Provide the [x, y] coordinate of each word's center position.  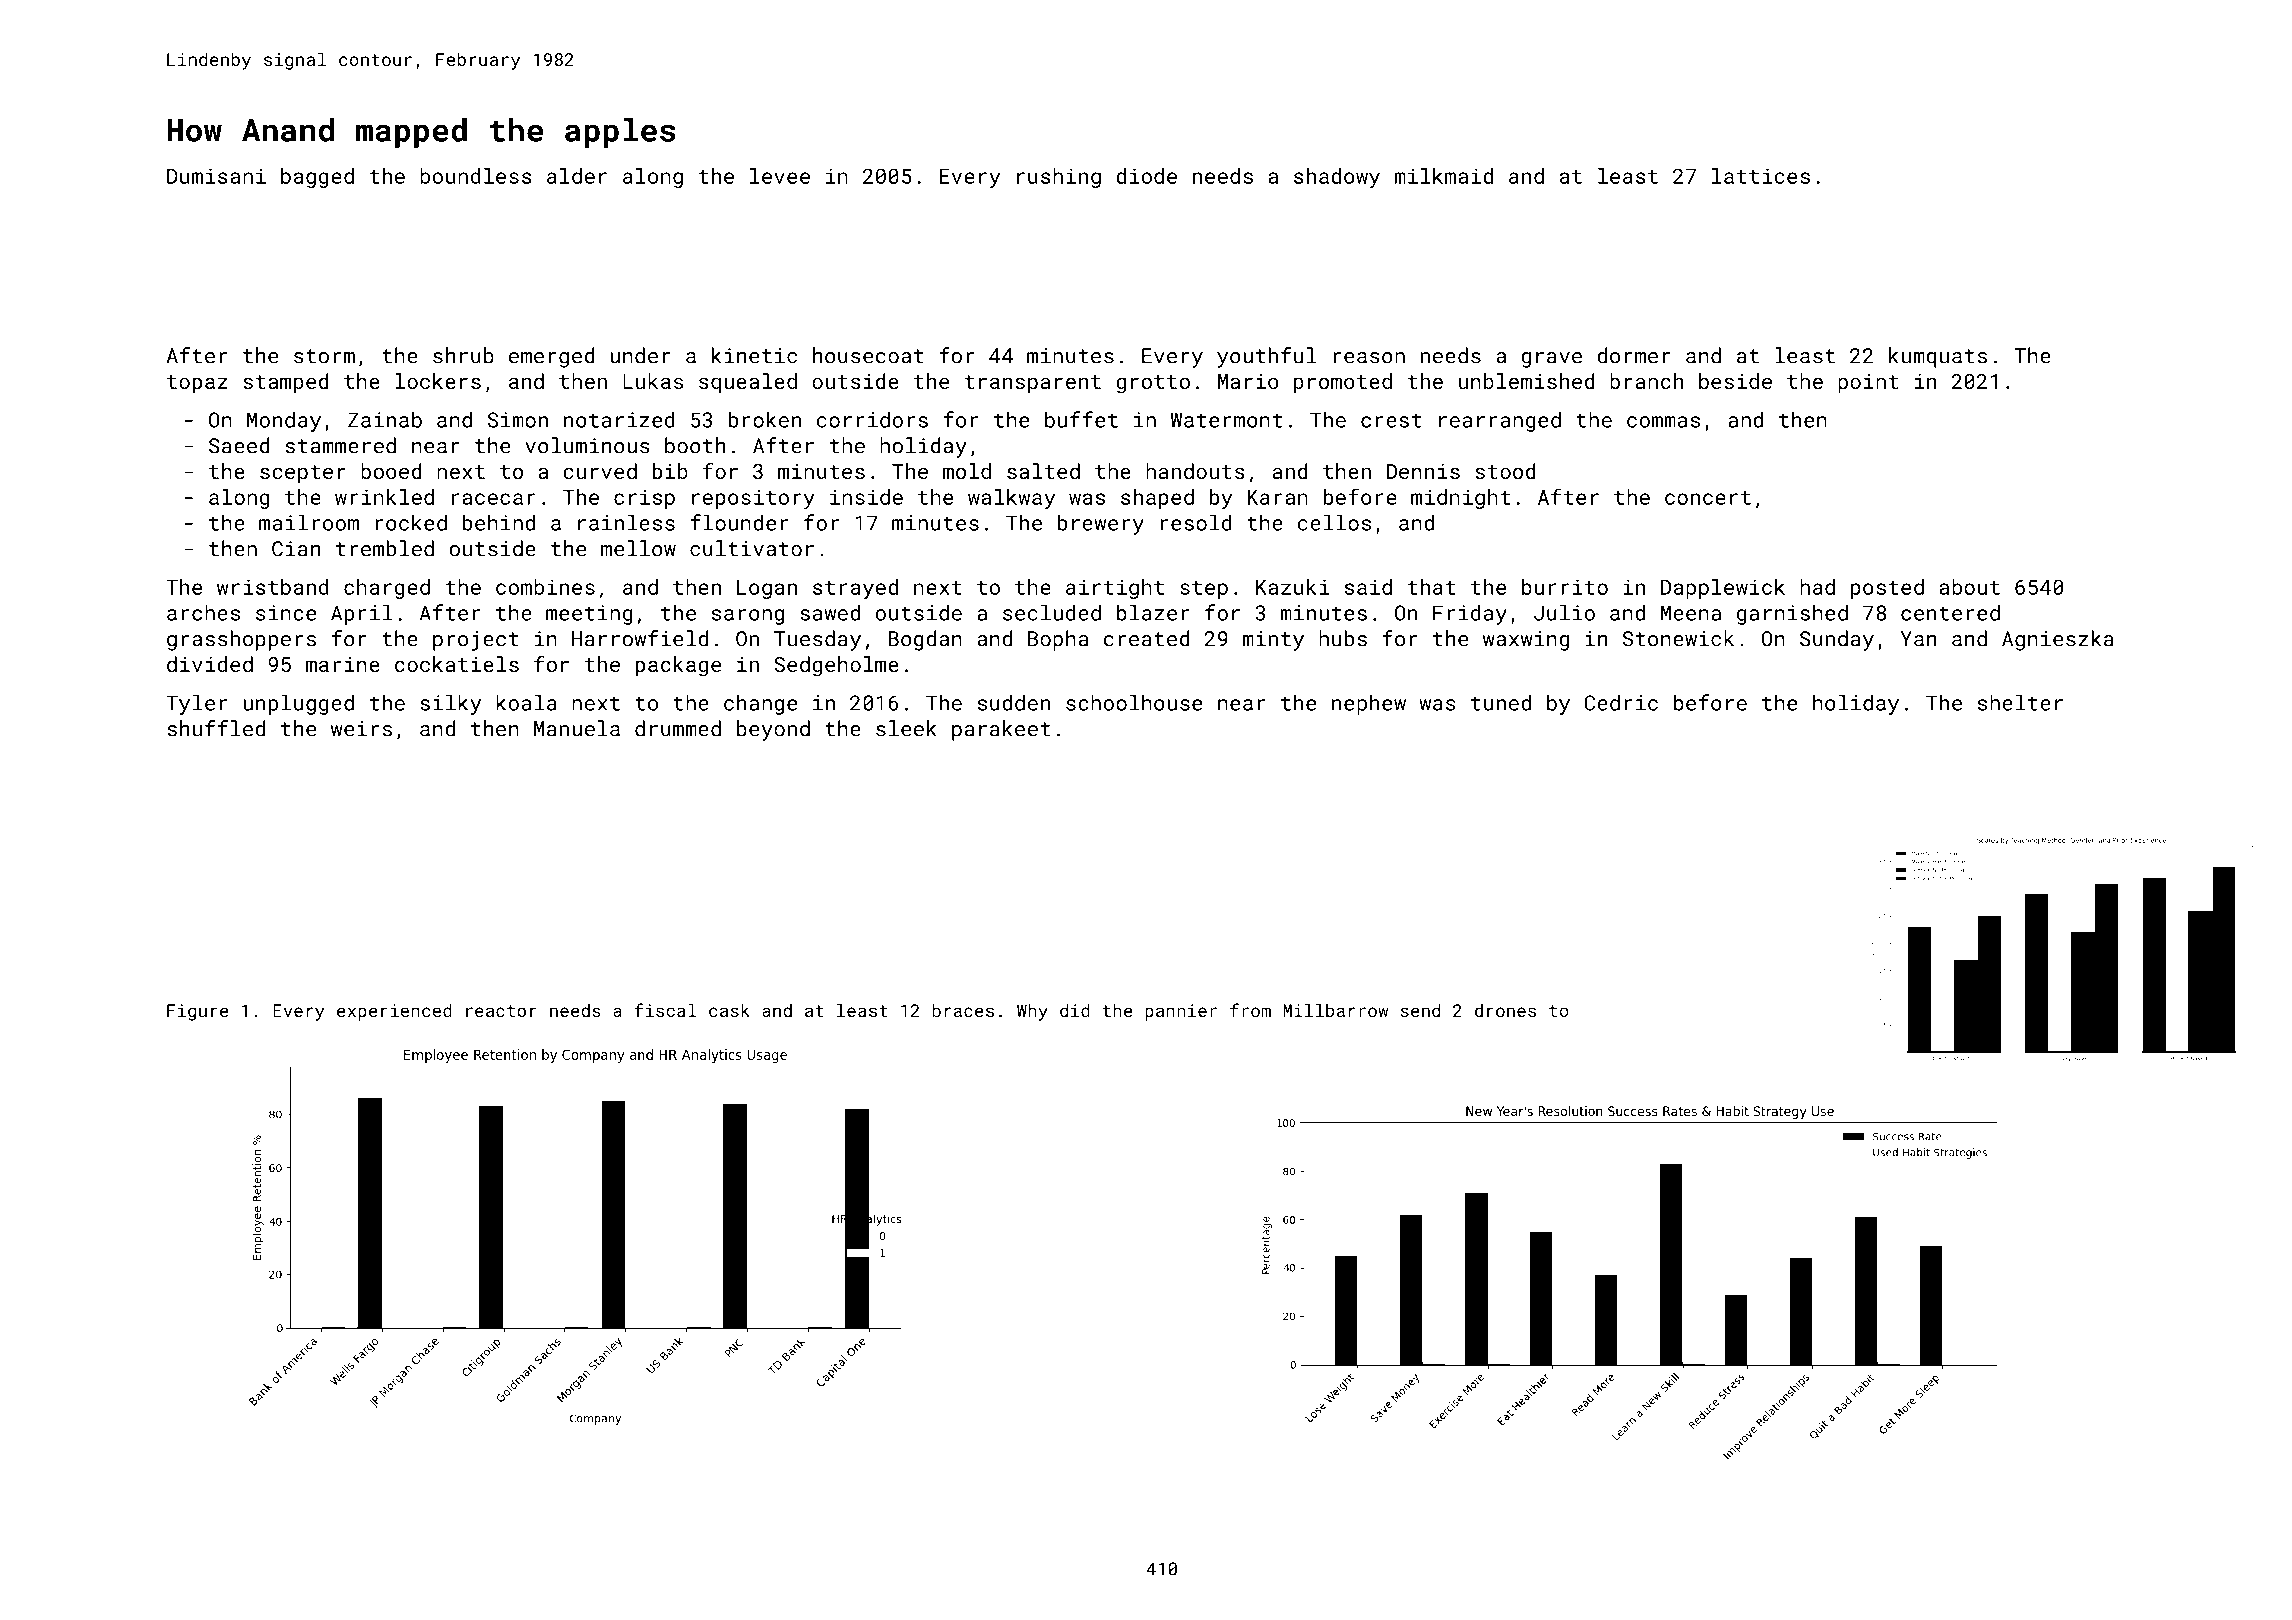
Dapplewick [1723, 589]
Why [1032, 1012]
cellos [1334, 522]
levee [780, 176]
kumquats [1938, 357]
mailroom [309, 522]
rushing [1059, 178]
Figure [197, 1012]
